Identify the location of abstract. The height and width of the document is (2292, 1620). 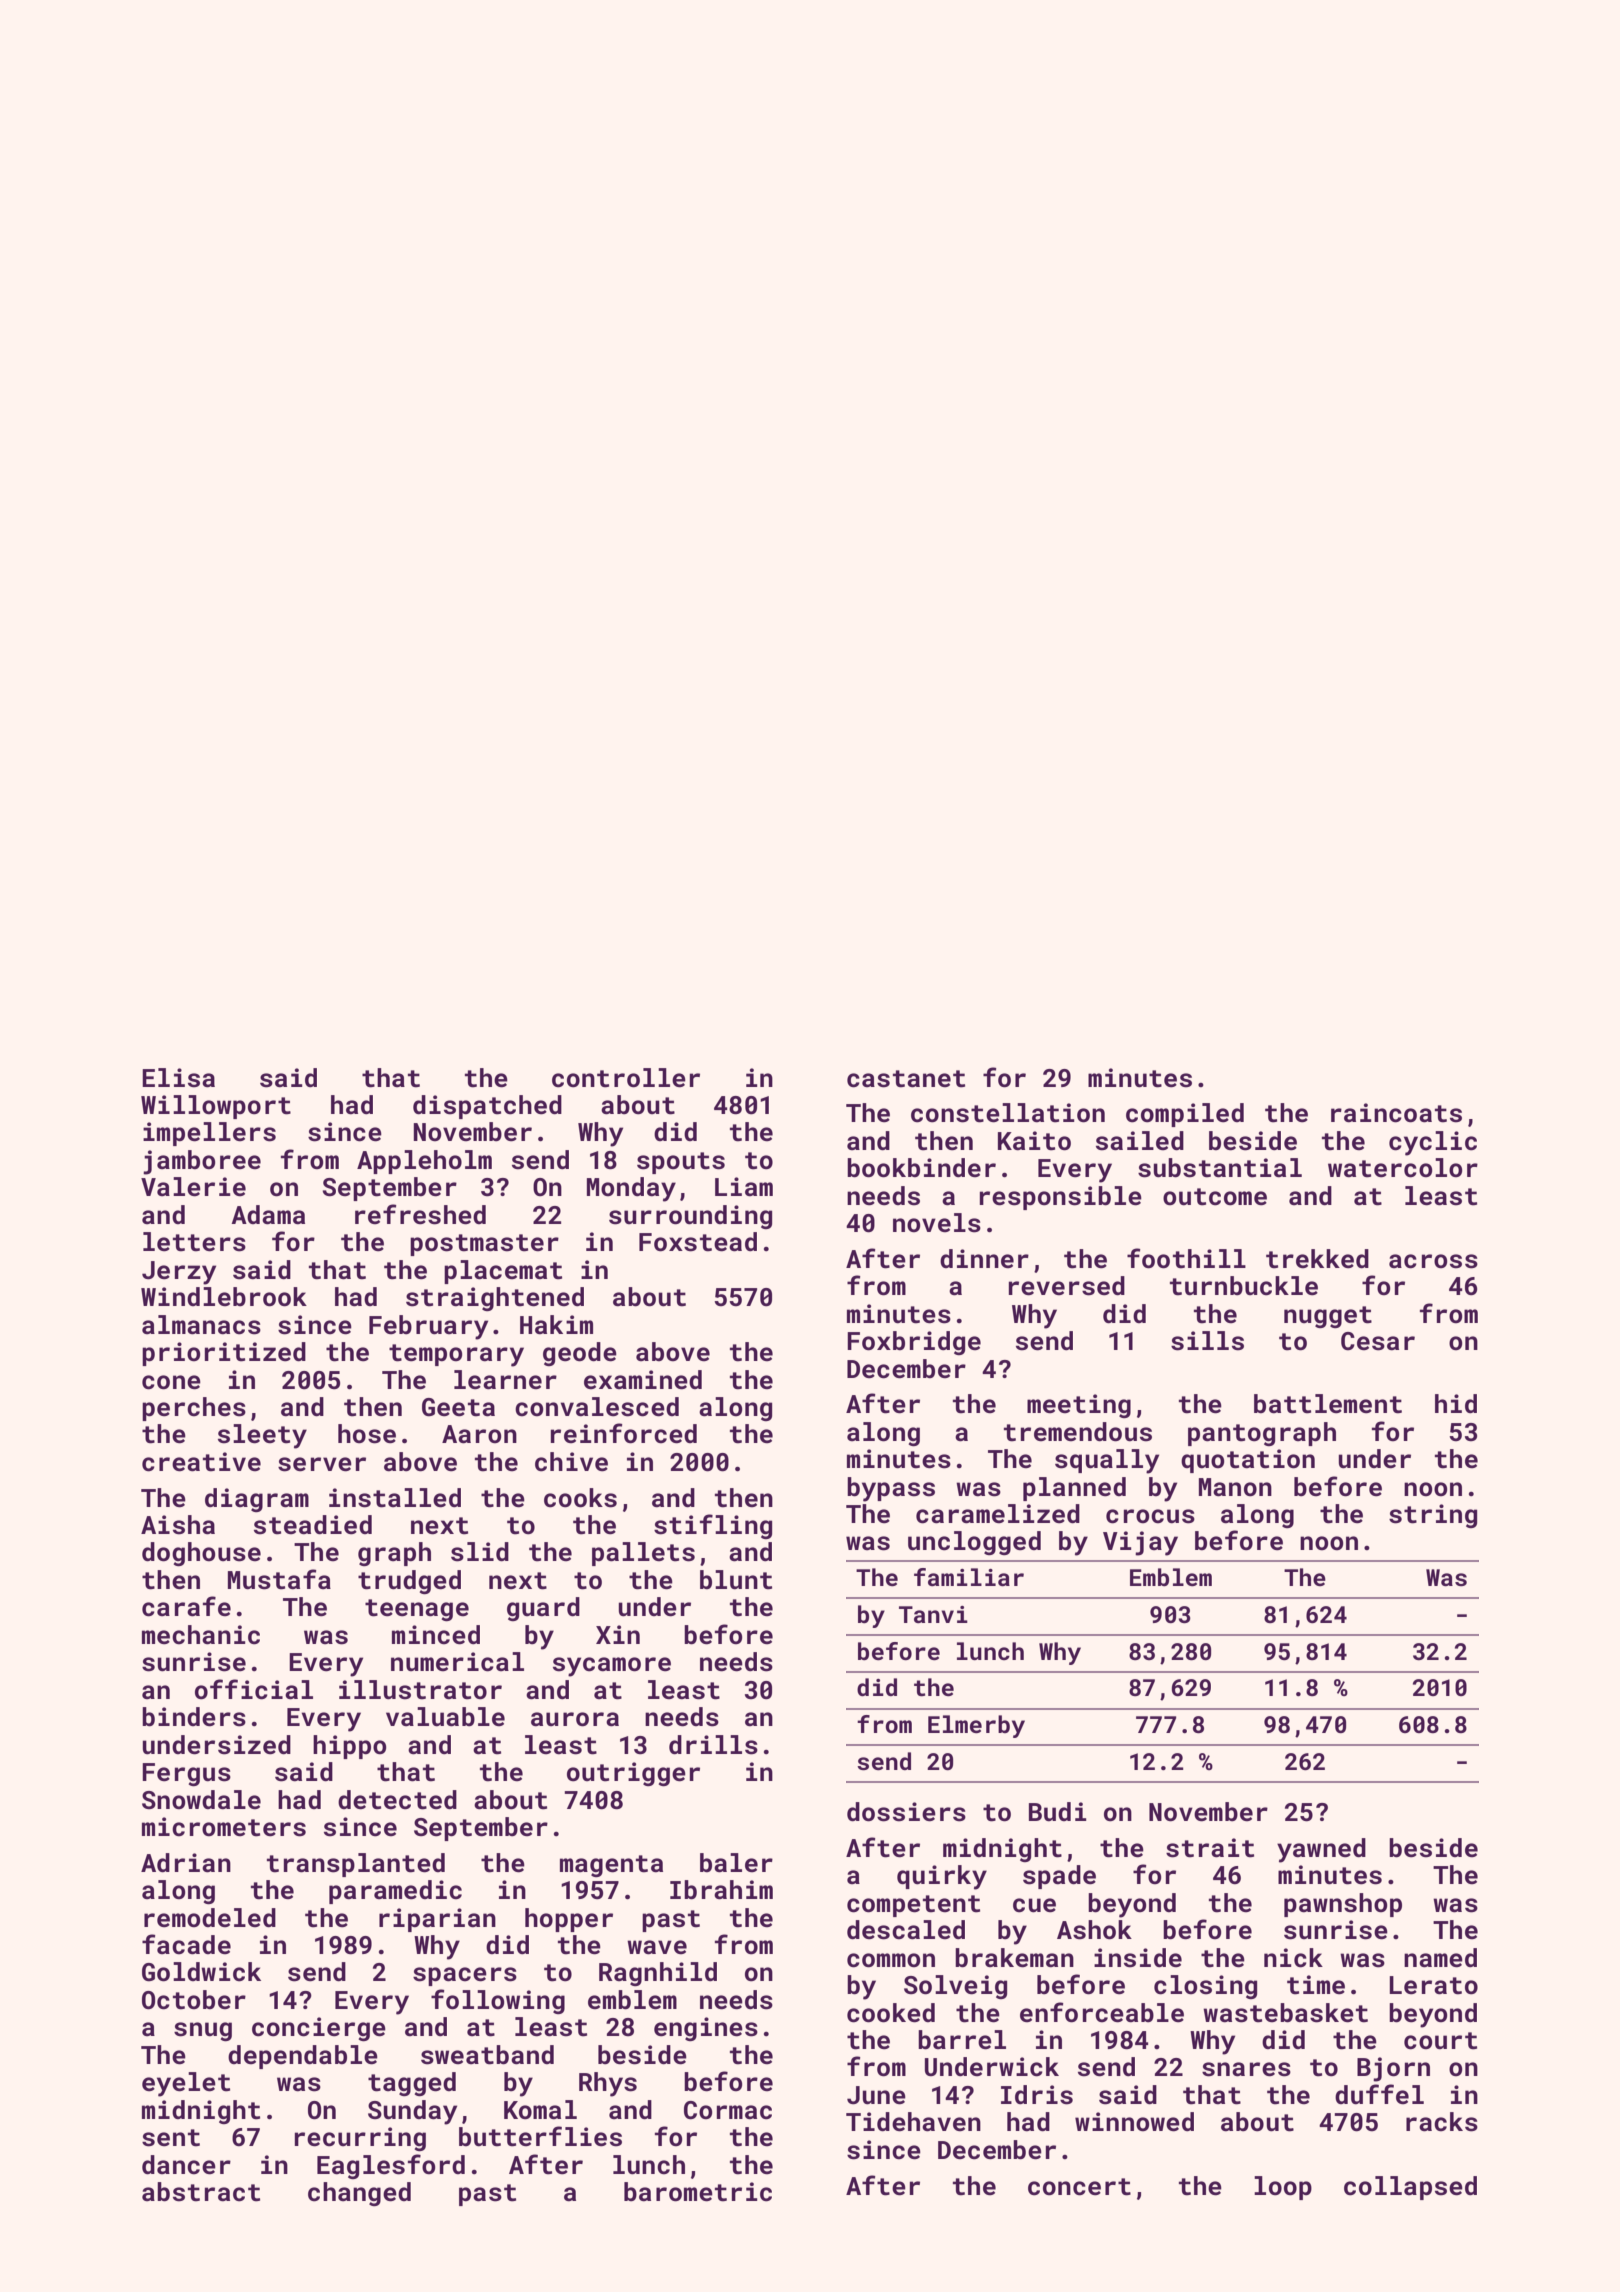
(201, 2192).
